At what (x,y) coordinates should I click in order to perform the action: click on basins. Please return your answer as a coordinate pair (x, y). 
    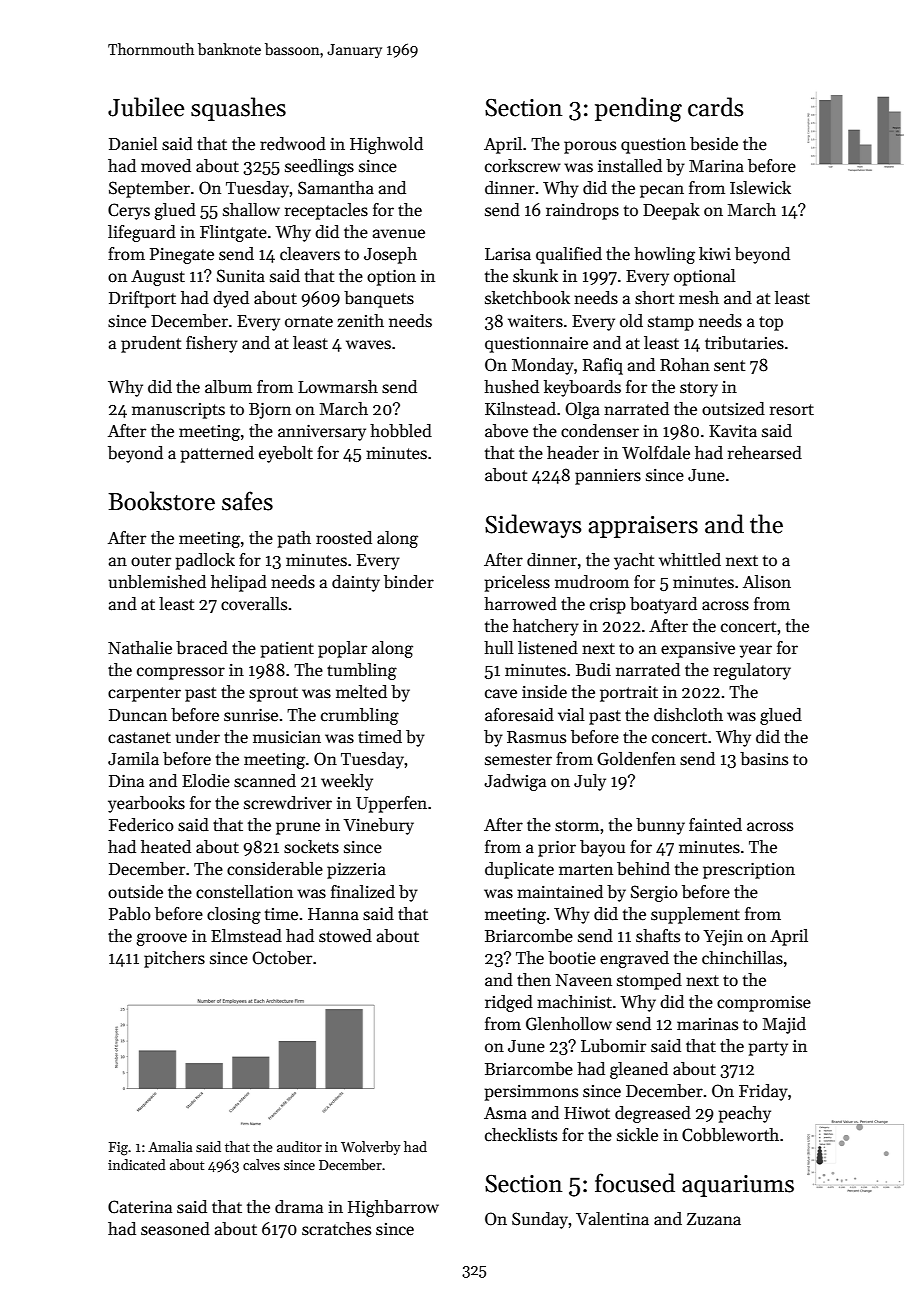
    Looking at the image, I should click on (764, 759).
